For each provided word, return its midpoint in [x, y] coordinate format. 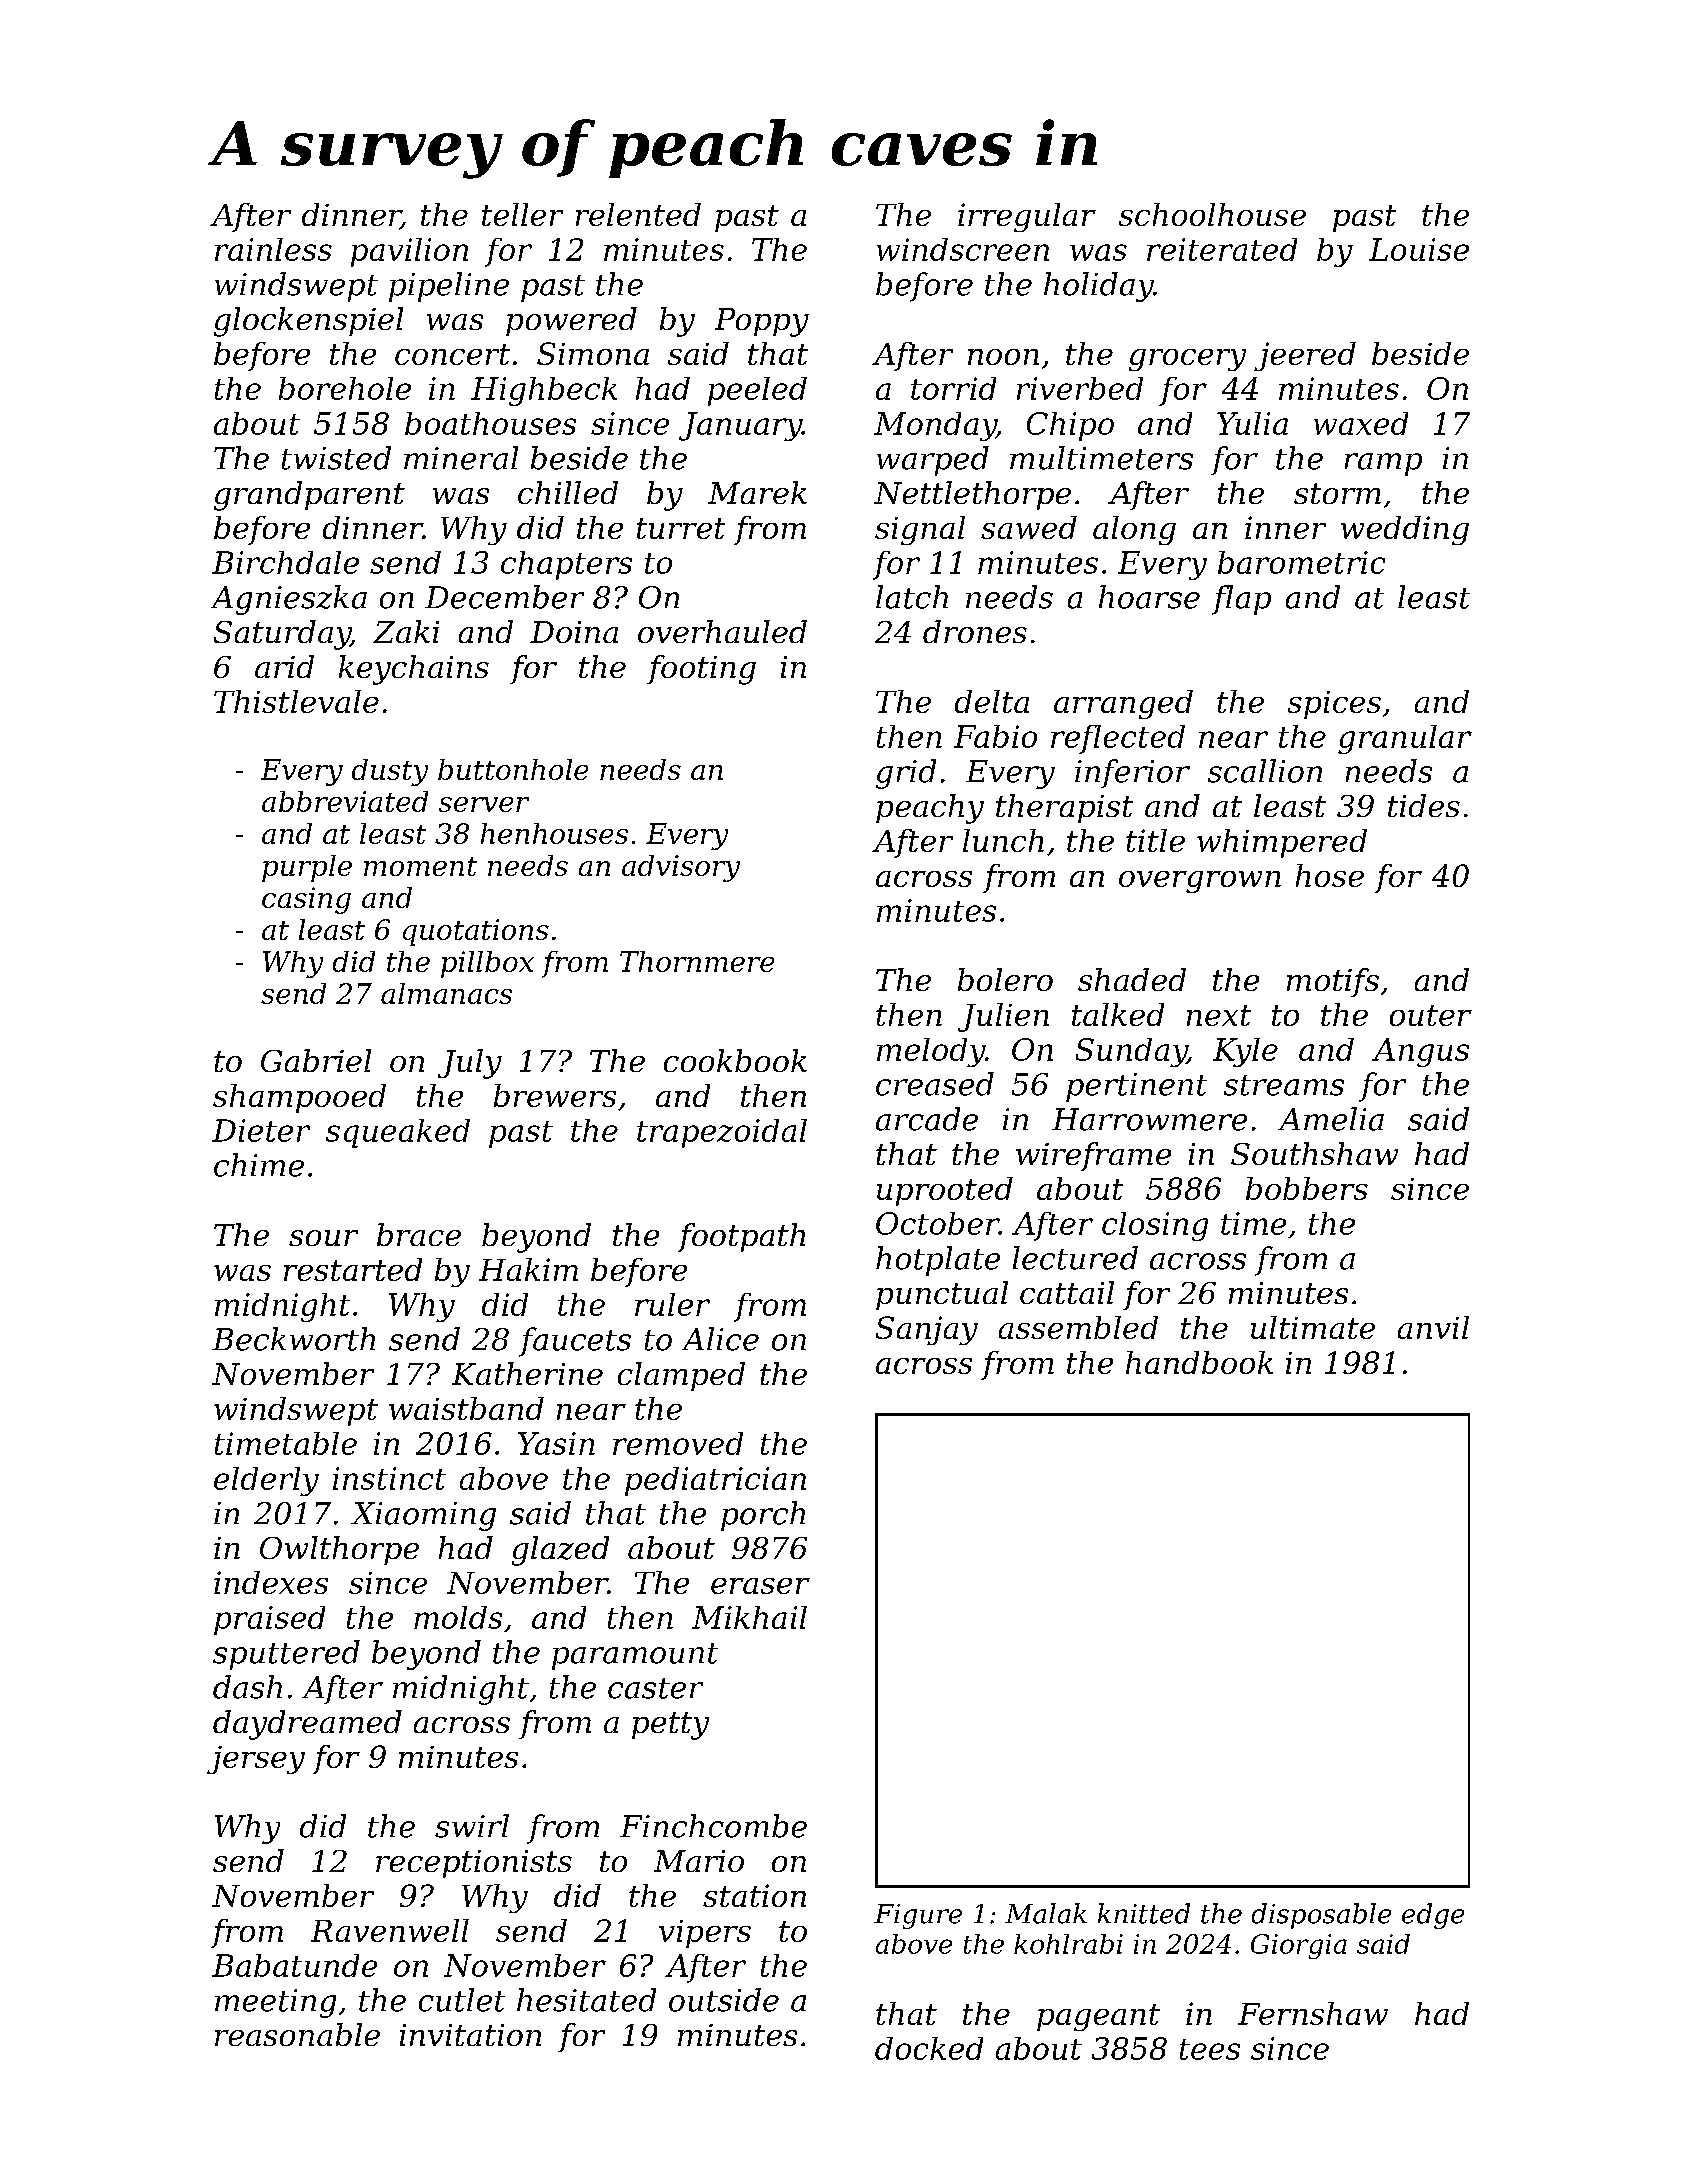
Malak [1046, 1913]
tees [1210, 2049]
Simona [593, 353]
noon [1003, 357]
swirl [472, 1826]
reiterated [1222, 249]
